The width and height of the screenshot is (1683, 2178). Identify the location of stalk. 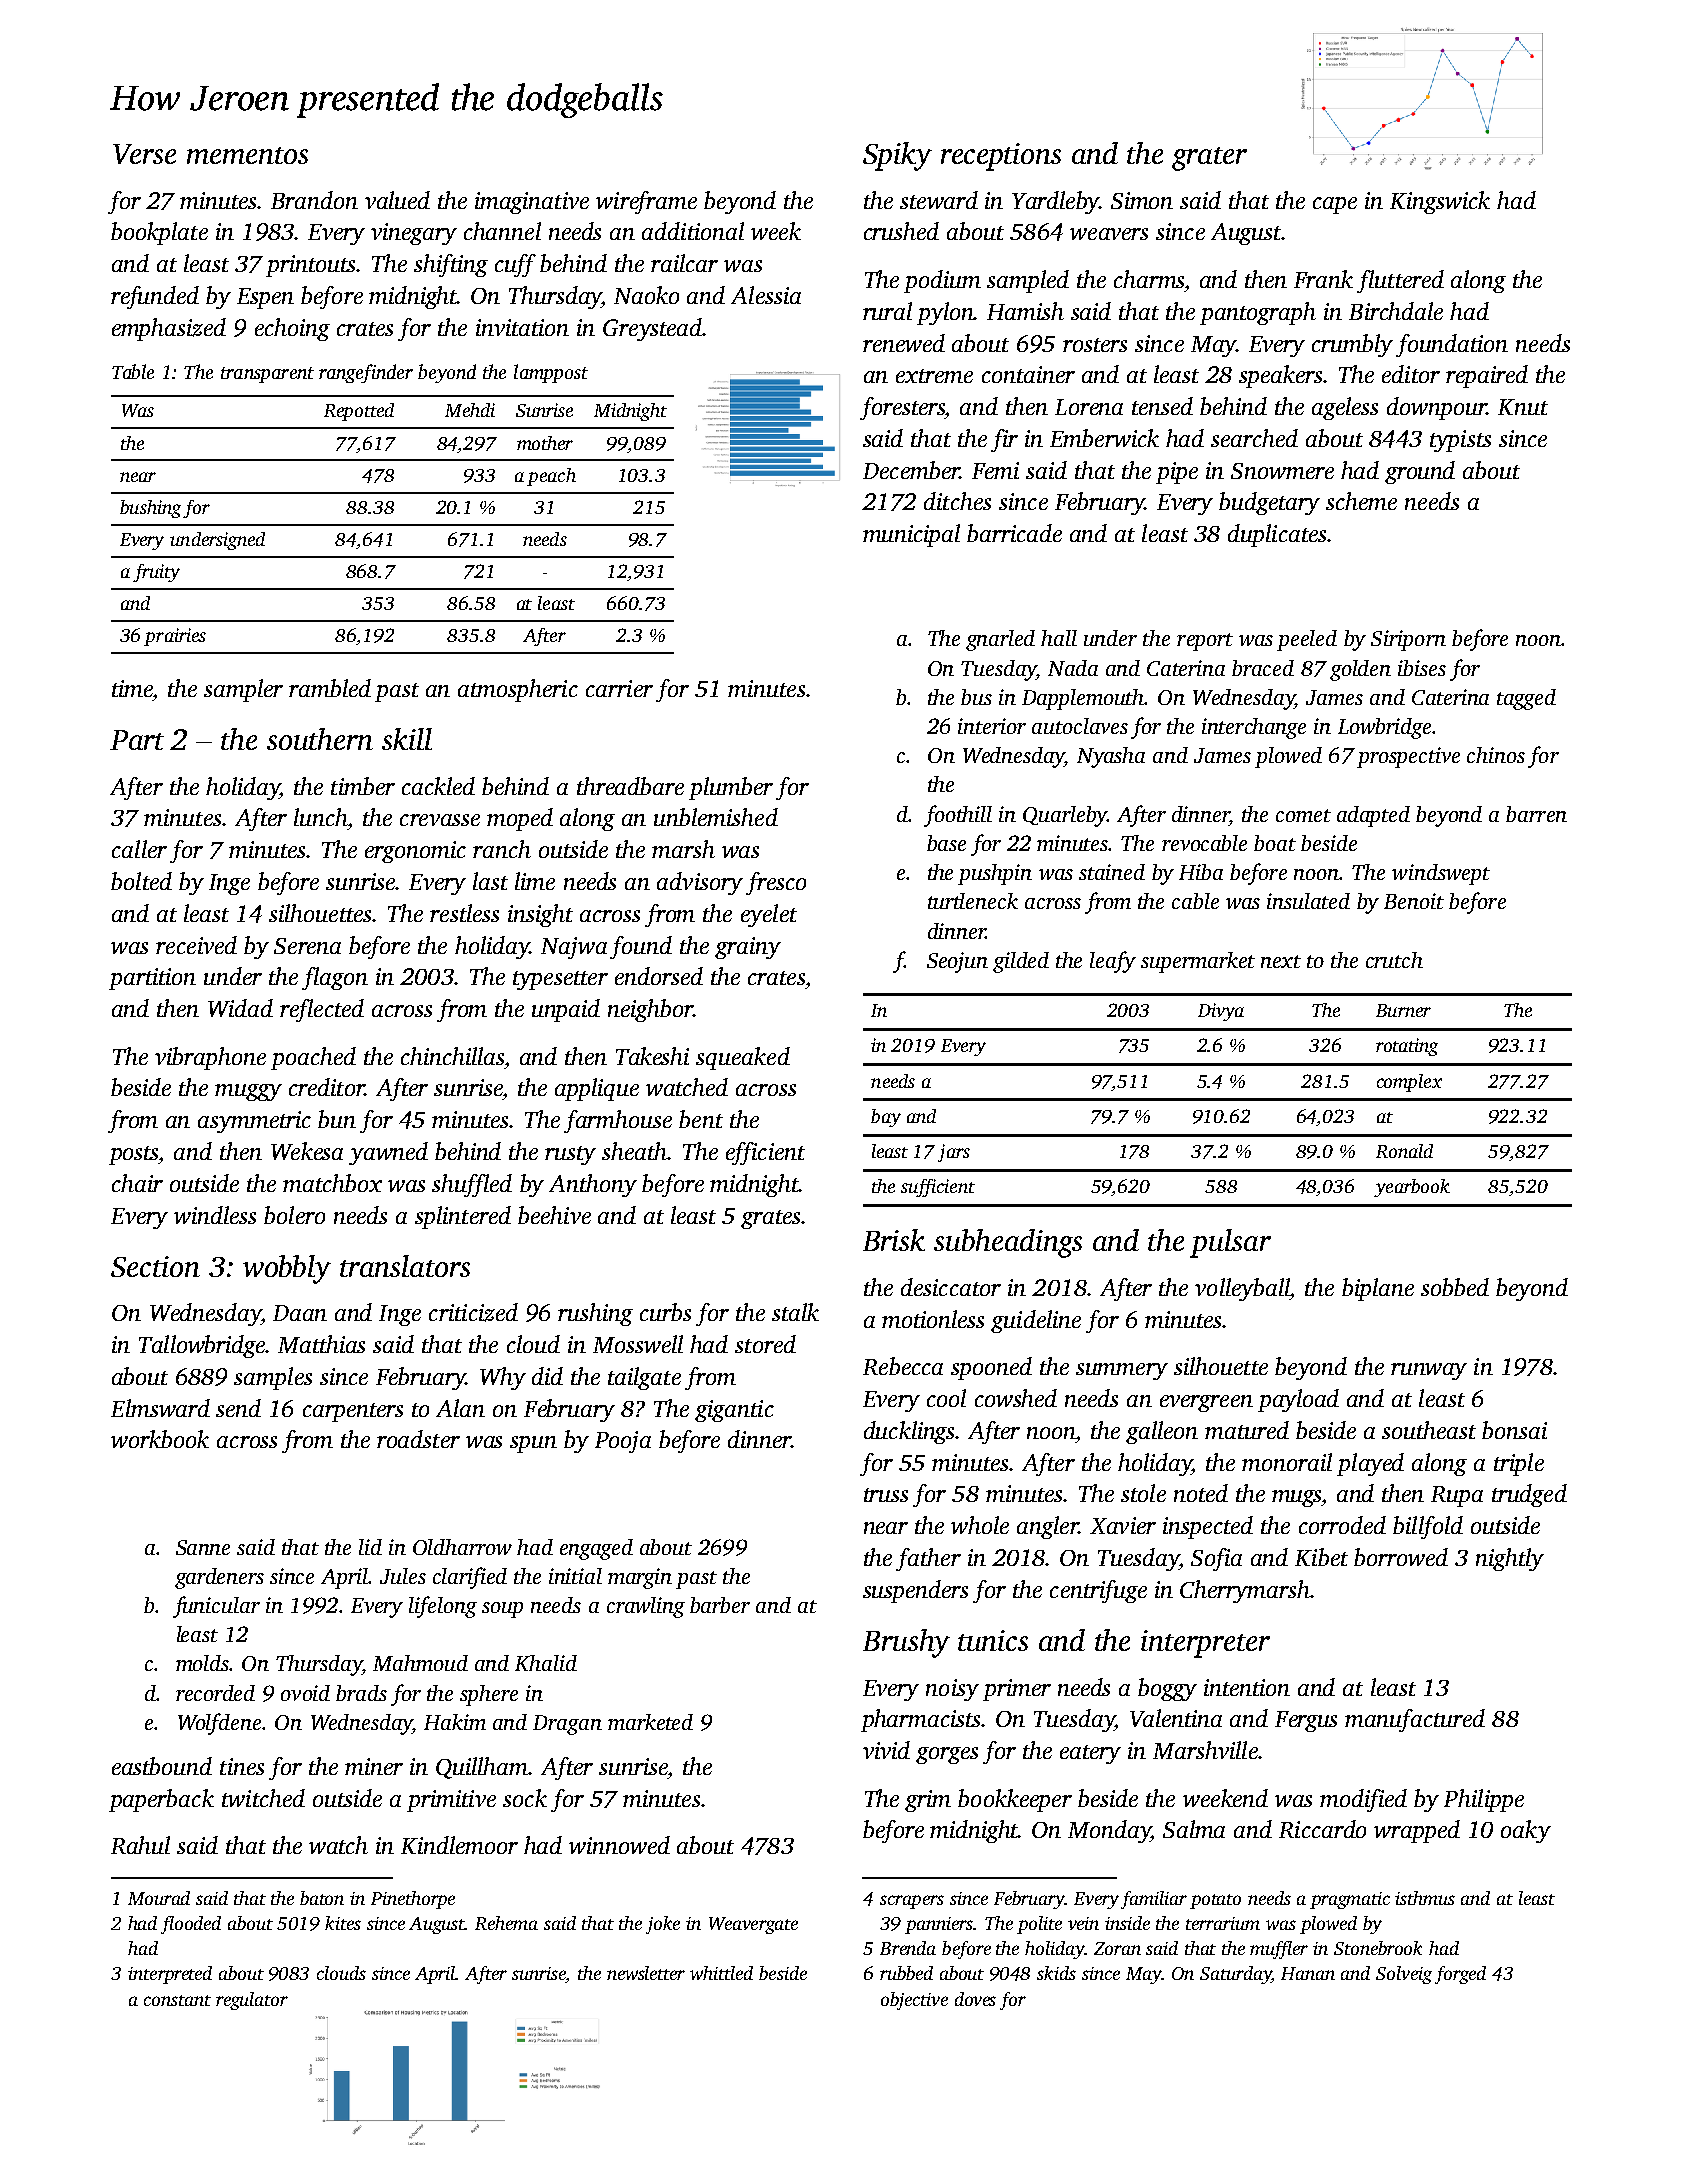
(795, 1312).
